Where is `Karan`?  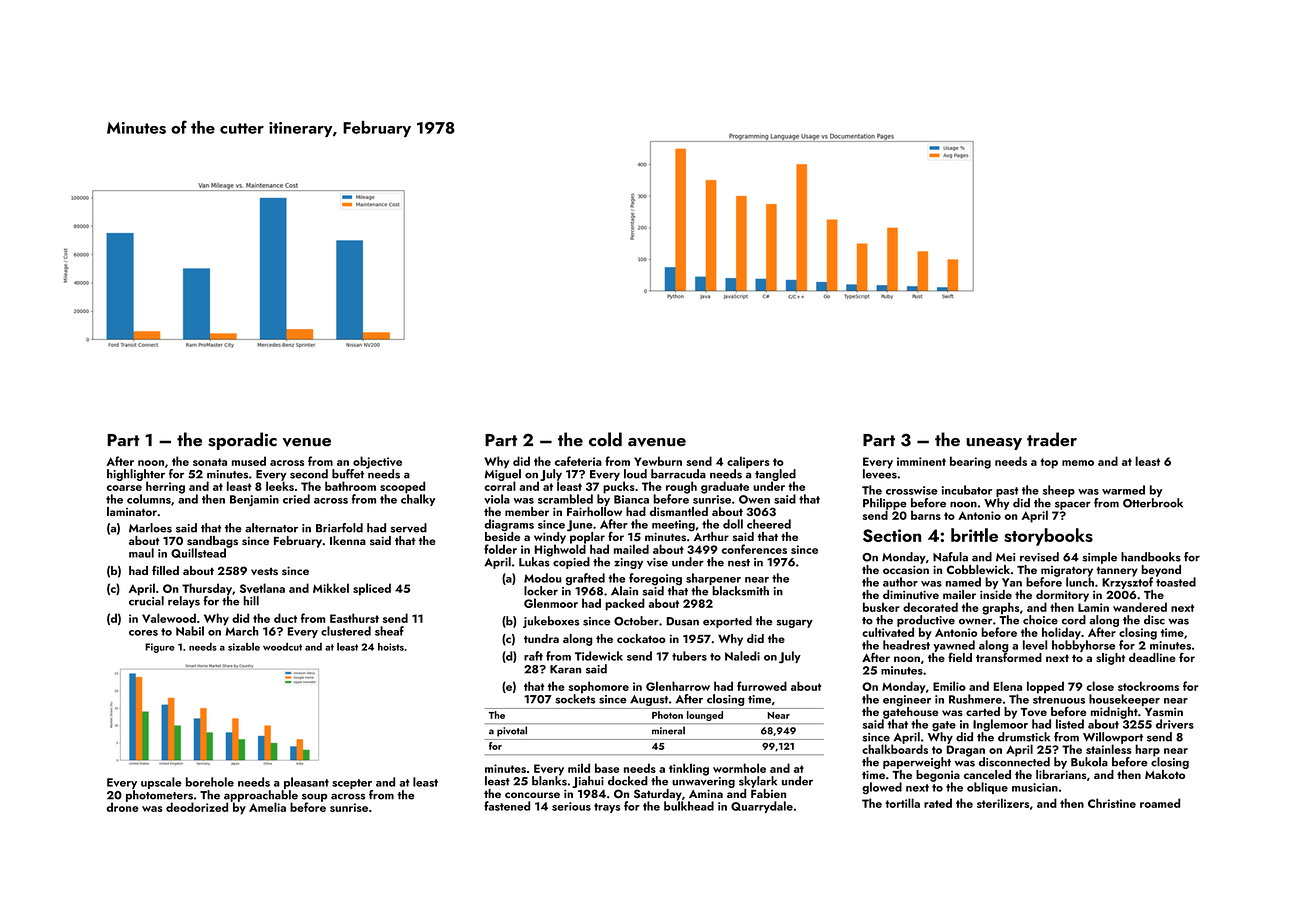 Karan is located at coordinates (565, 669).
